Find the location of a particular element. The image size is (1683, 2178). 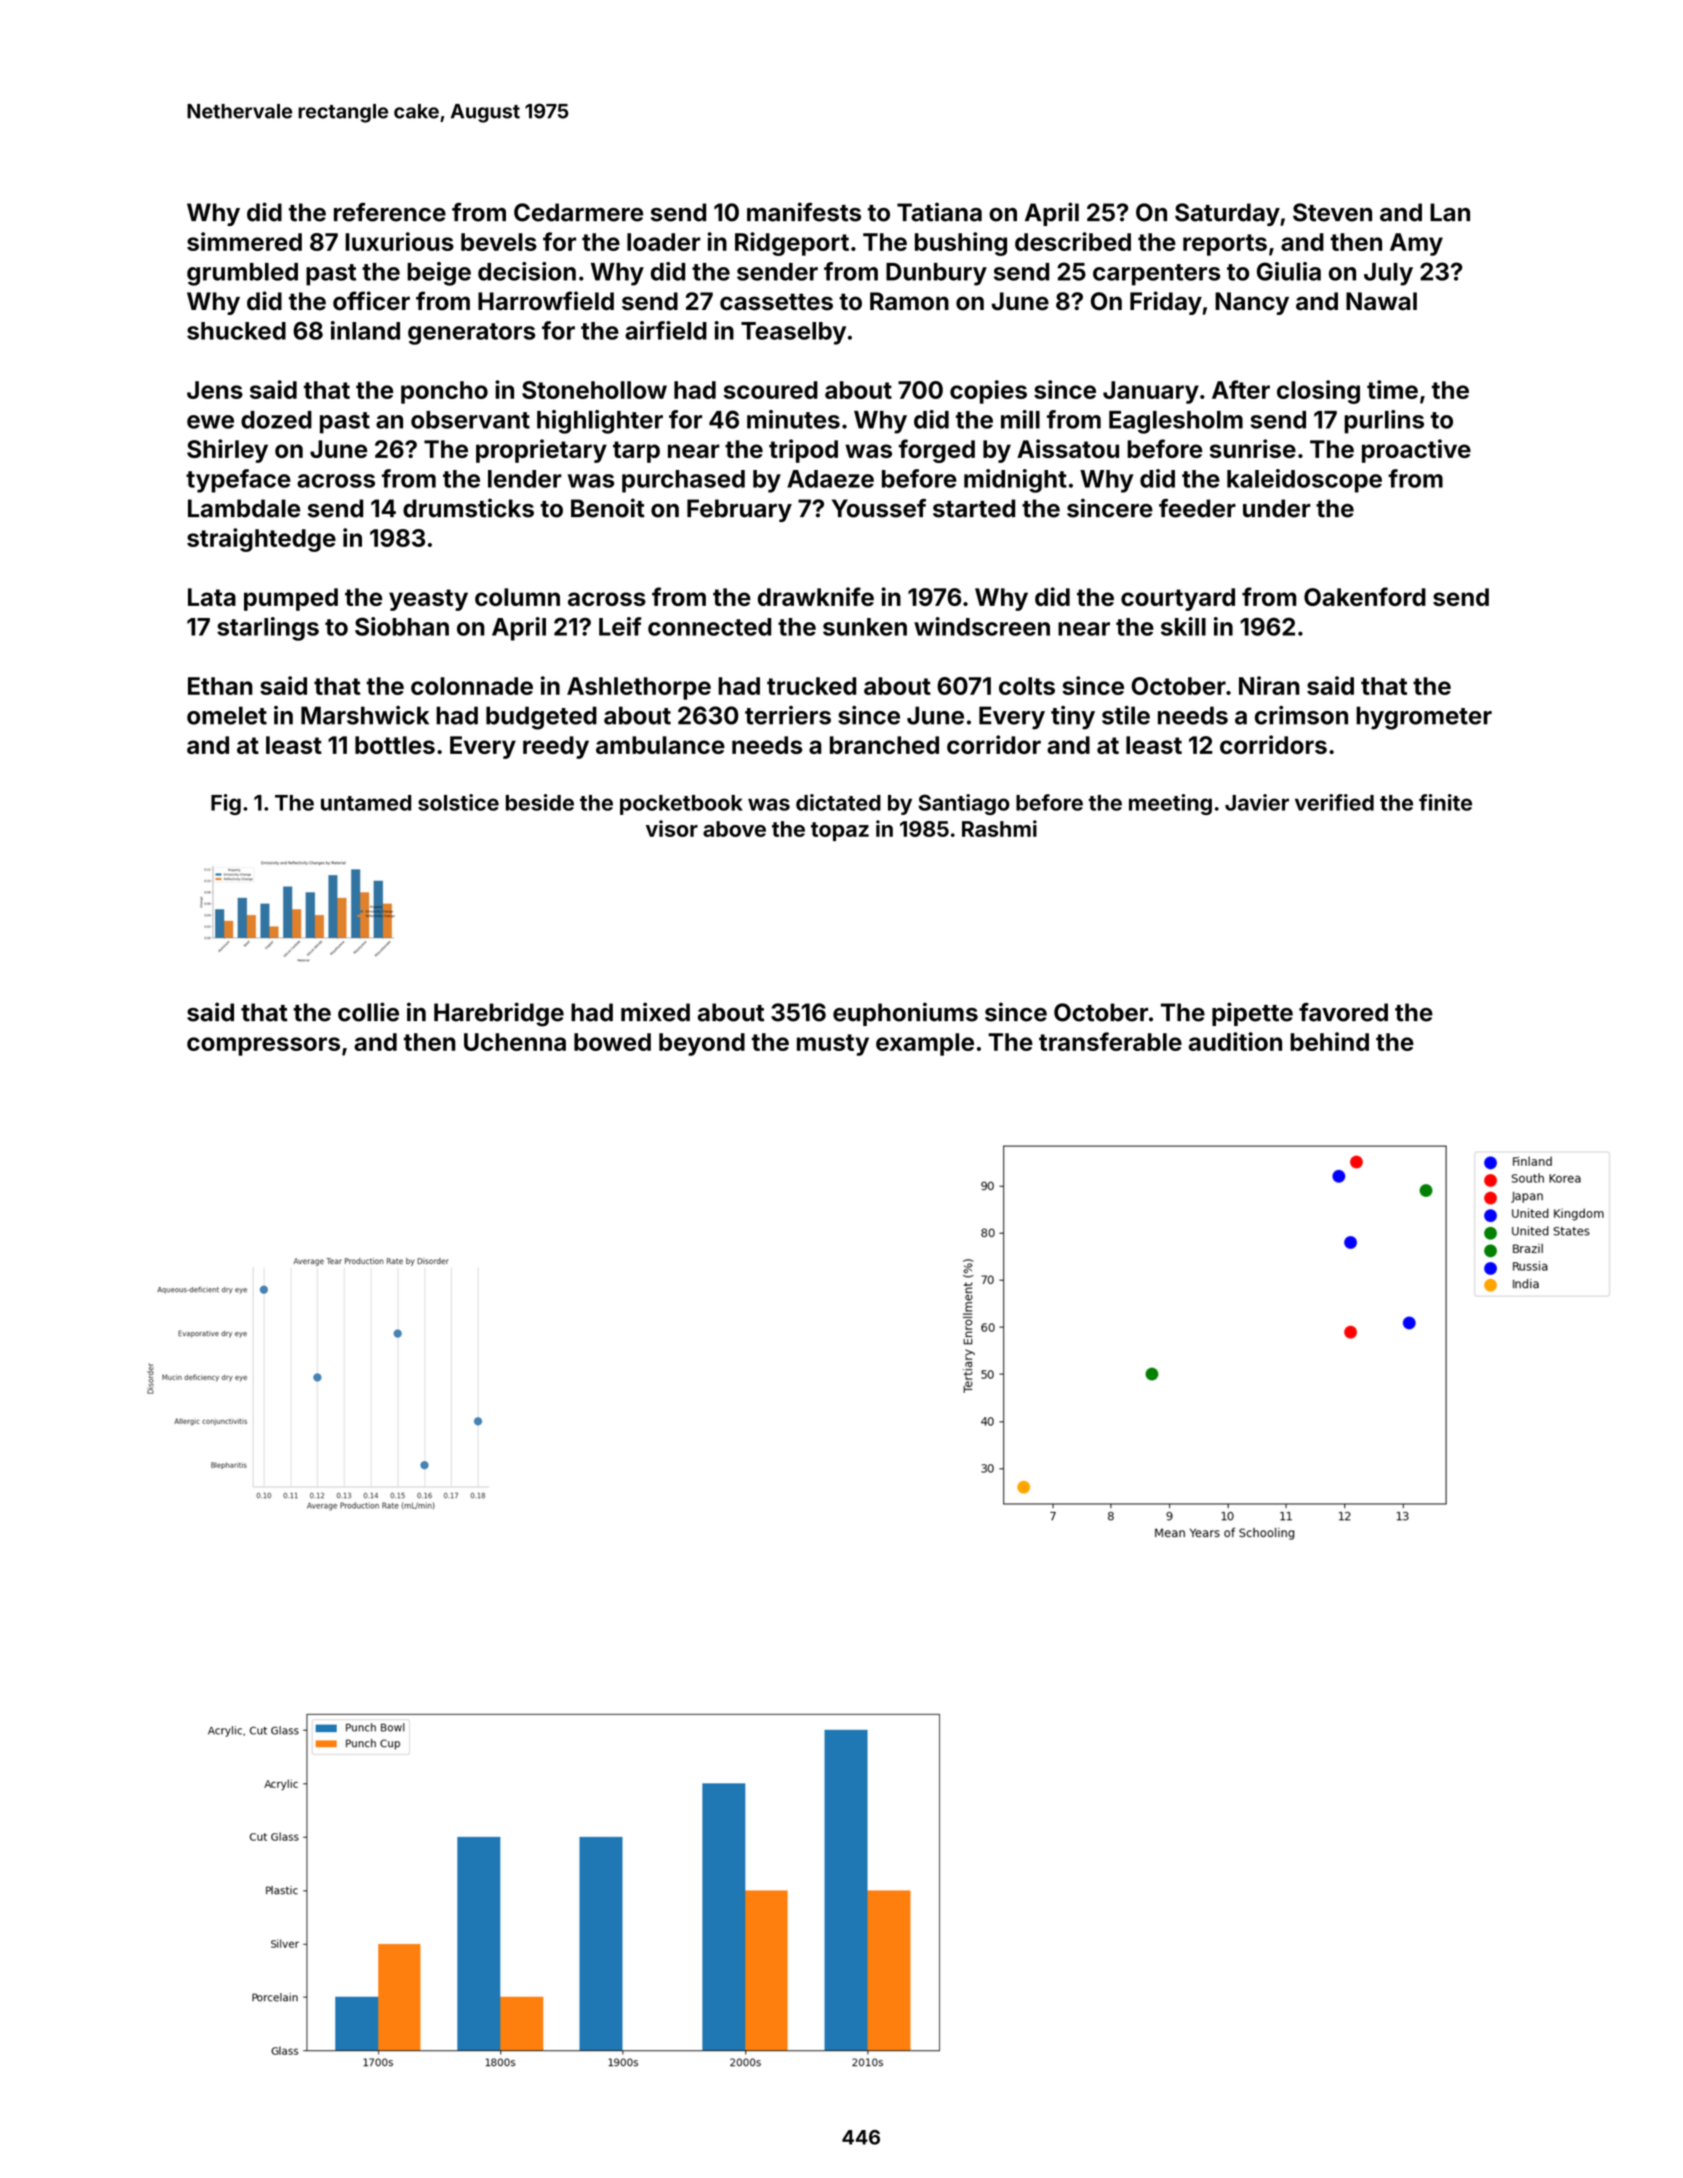

Jens is located at coordinates (215, 390).
